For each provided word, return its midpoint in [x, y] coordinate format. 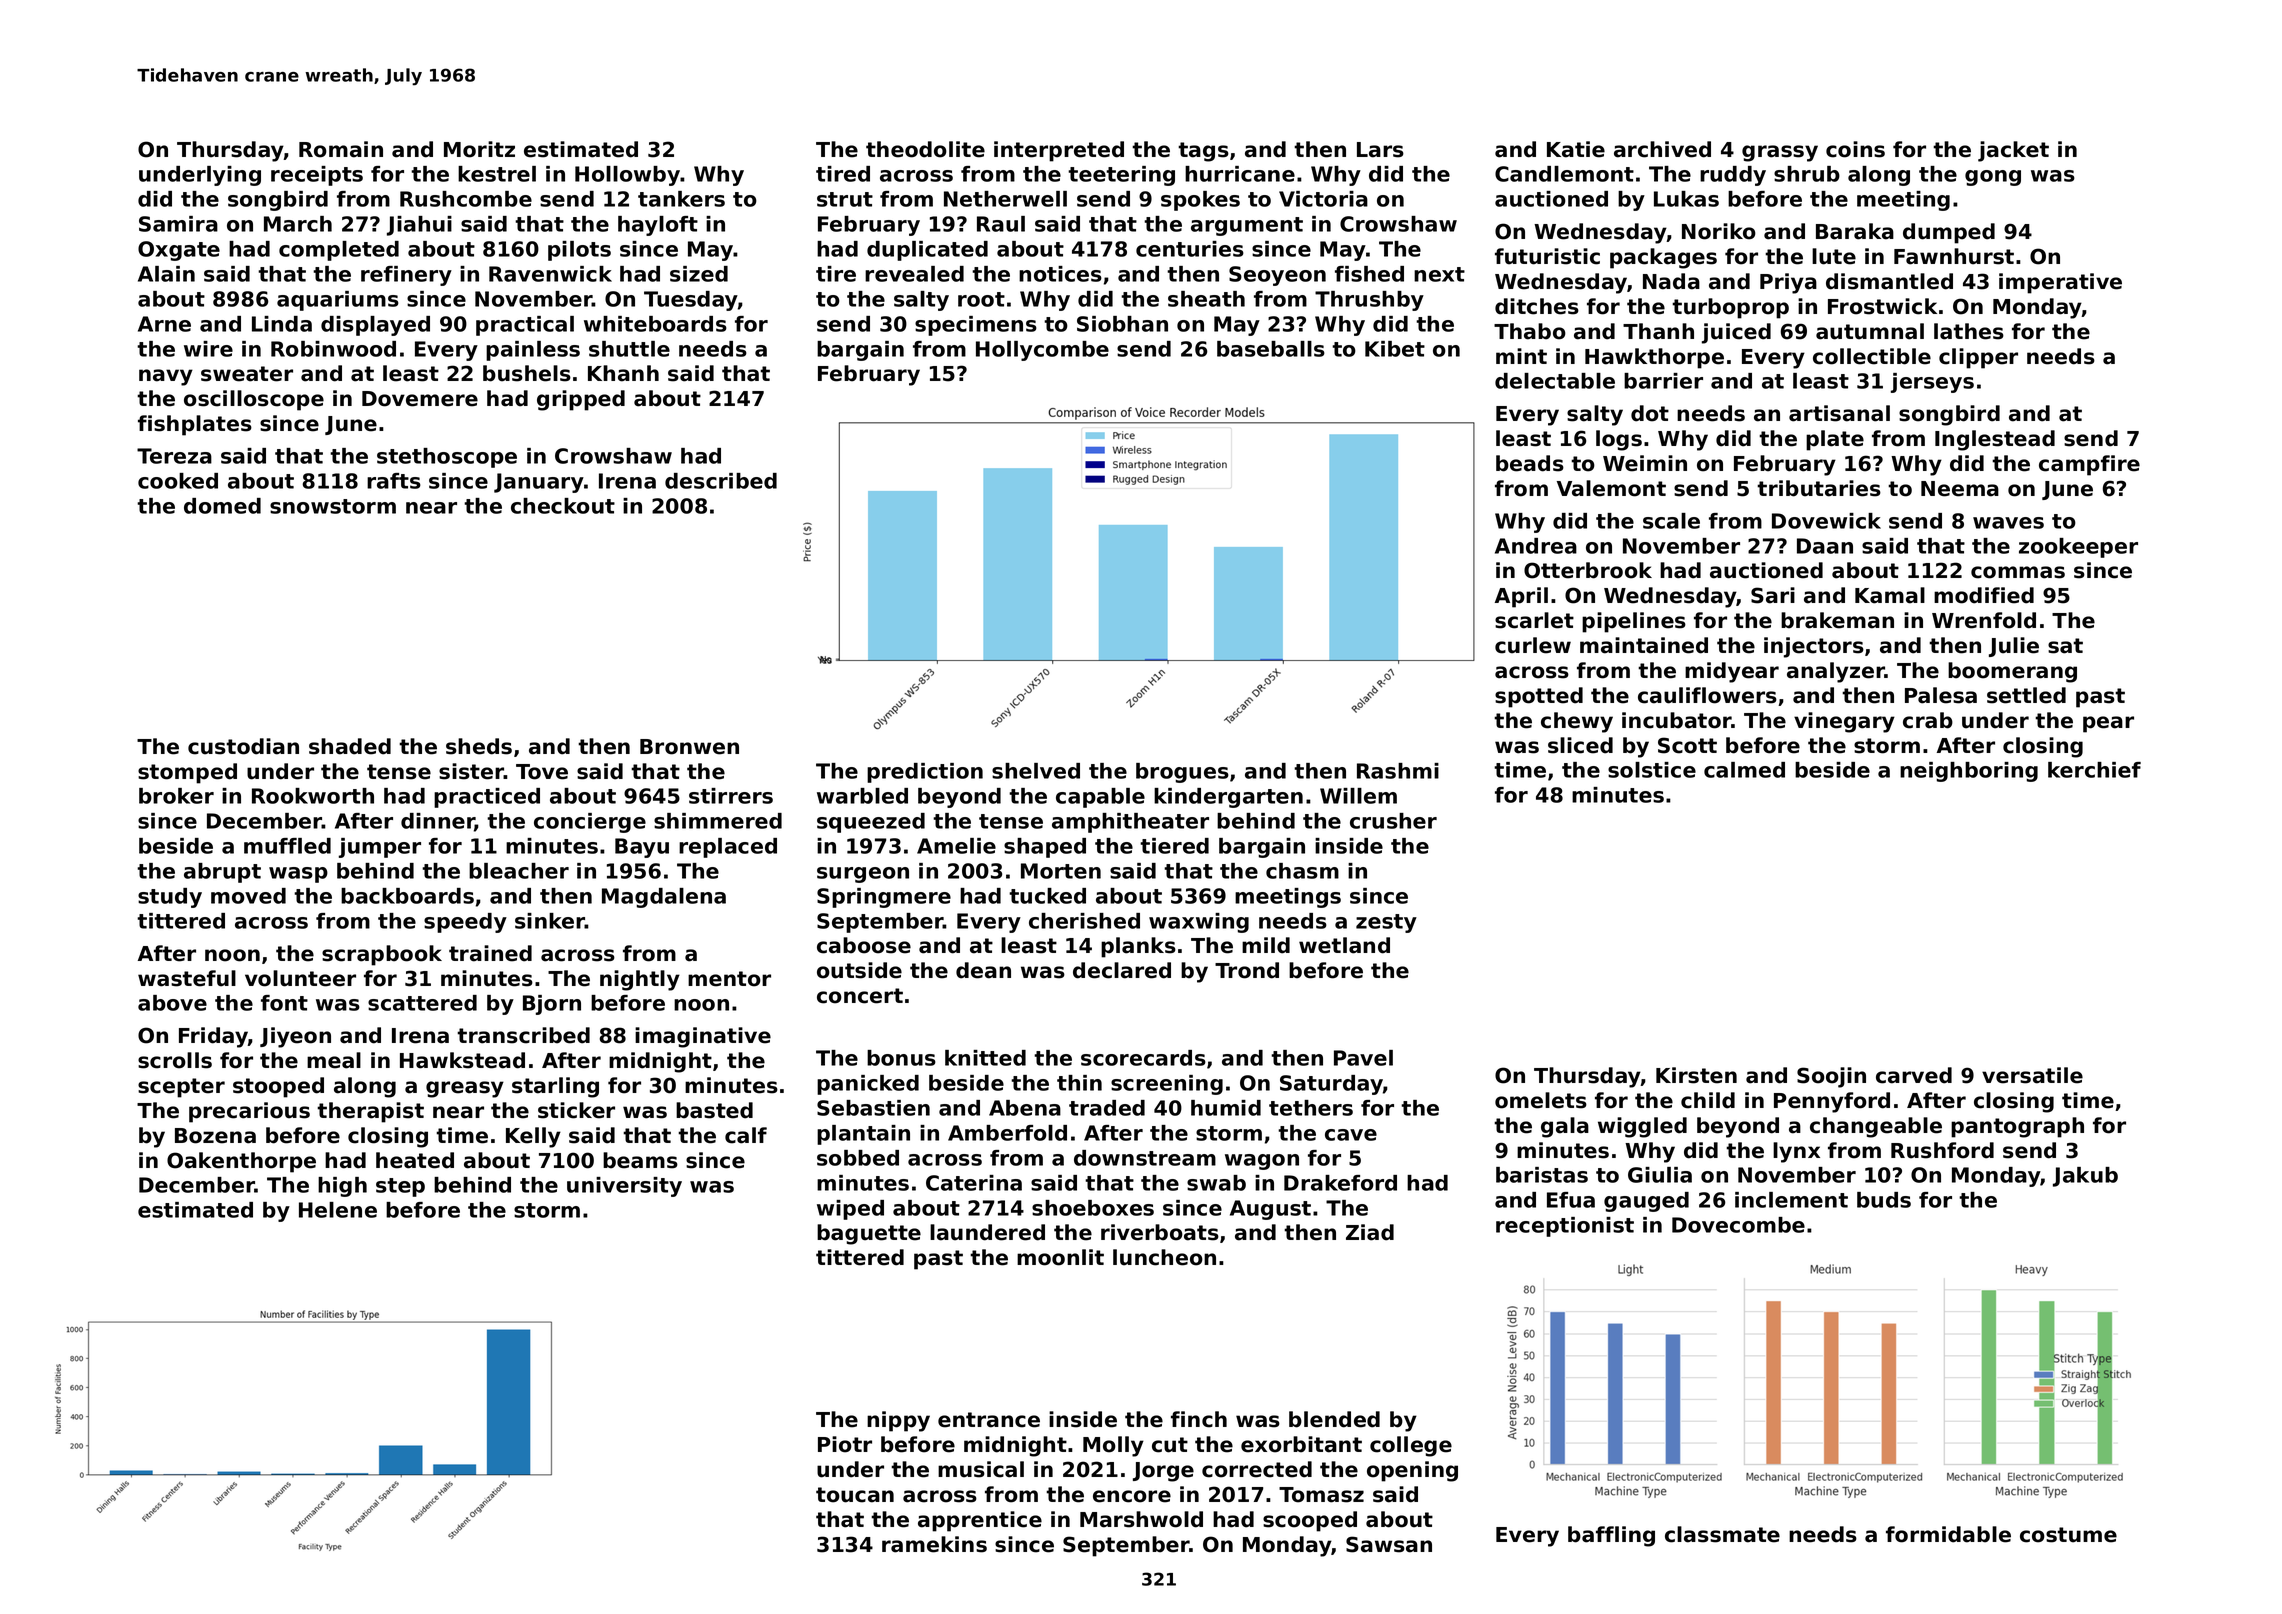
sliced [1580, 745]
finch [1199, 1419]
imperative [2060, 283]
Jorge [1163, 1472]
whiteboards [655, 324]
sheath [1206, 299]
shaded [350, 746]
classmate [1722, 1534]
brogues [1182, 773]
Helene [338, 1210]
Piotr [845, 1444]
